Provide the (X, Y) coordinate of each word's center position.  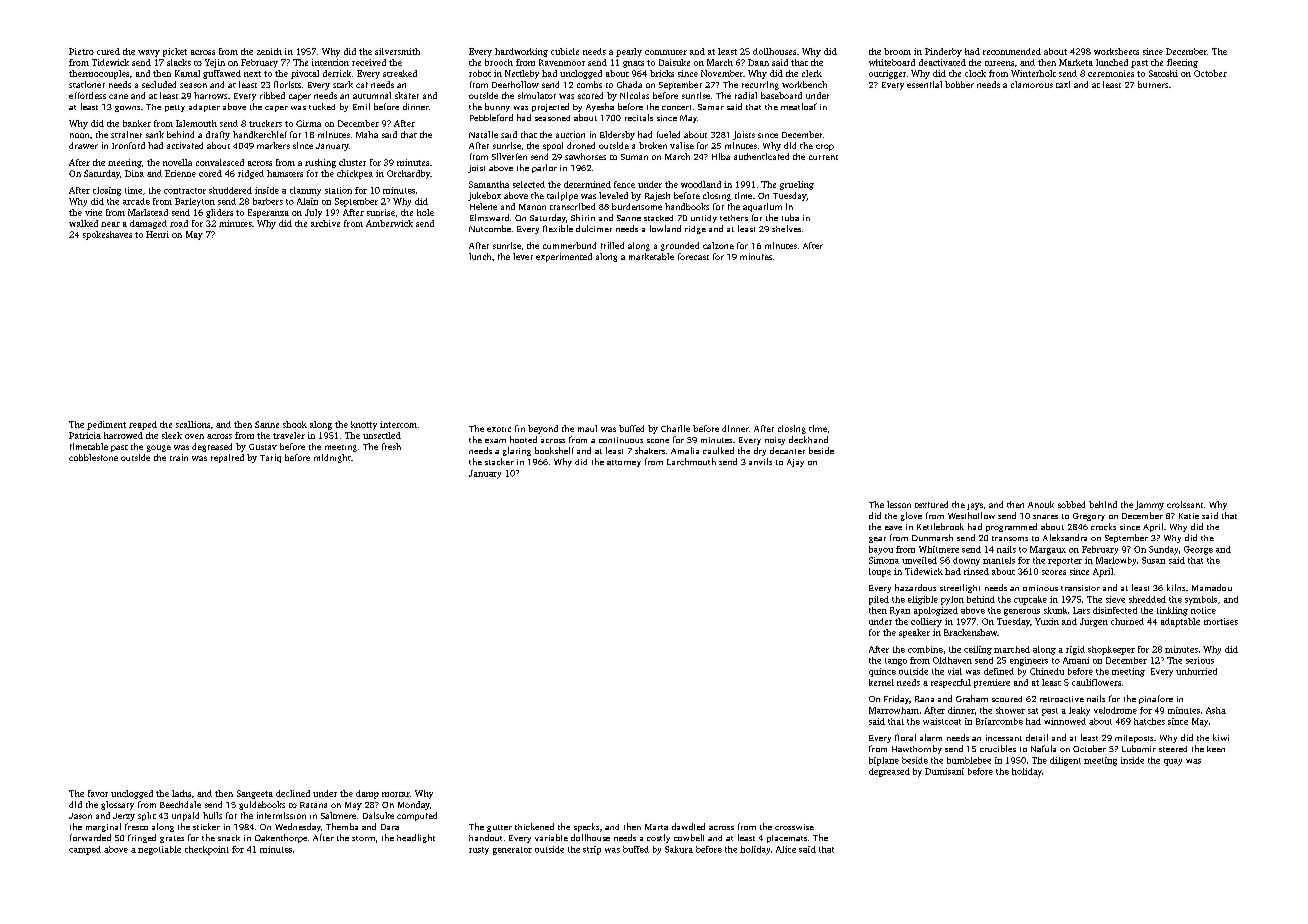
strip (592, 850)
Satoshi (1163, 73)
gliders (219, 213)
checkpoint (207, 850)
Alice (786, 849)
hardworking (521, 52)
